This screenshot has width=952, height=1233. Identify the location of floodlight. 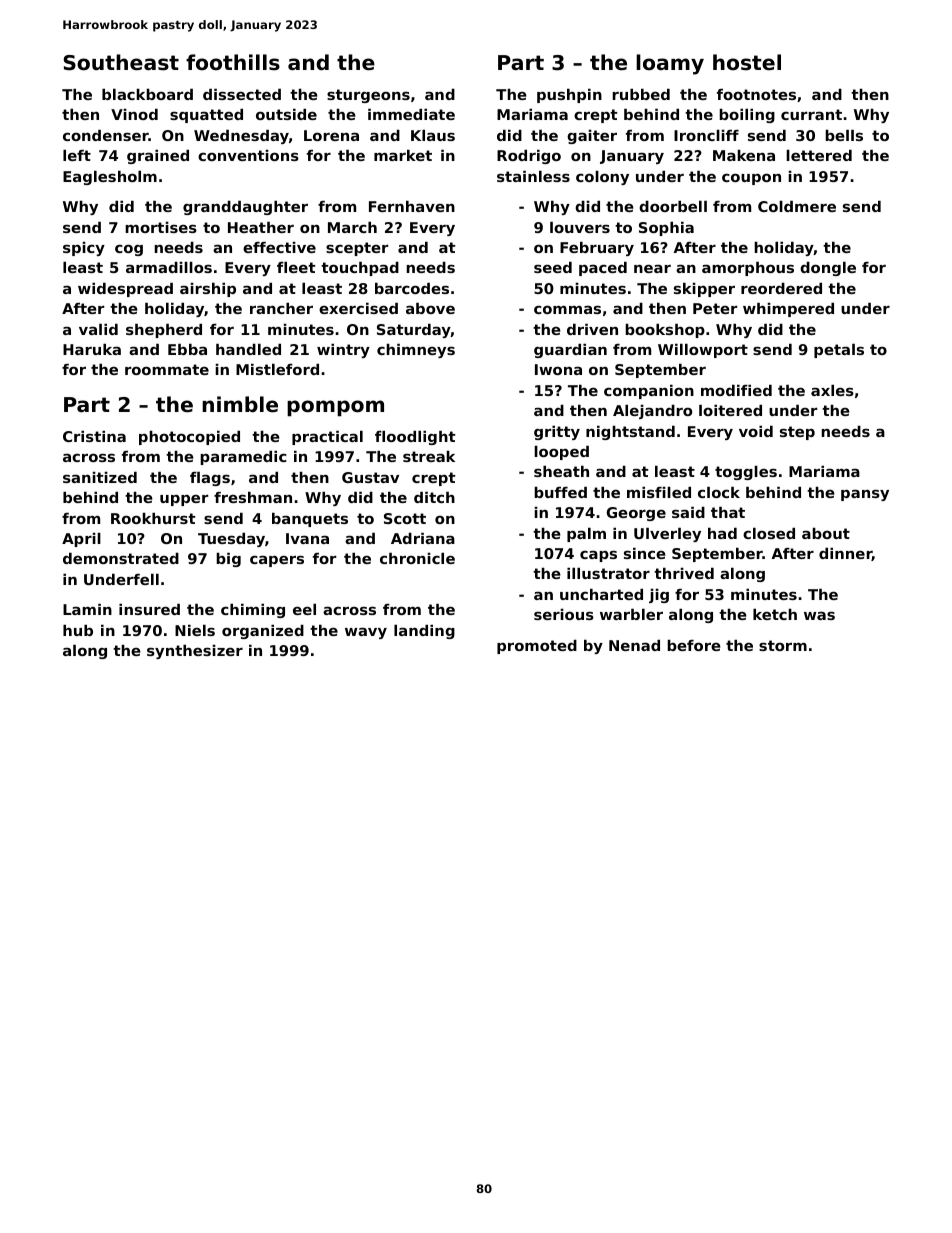
(415, 438).
